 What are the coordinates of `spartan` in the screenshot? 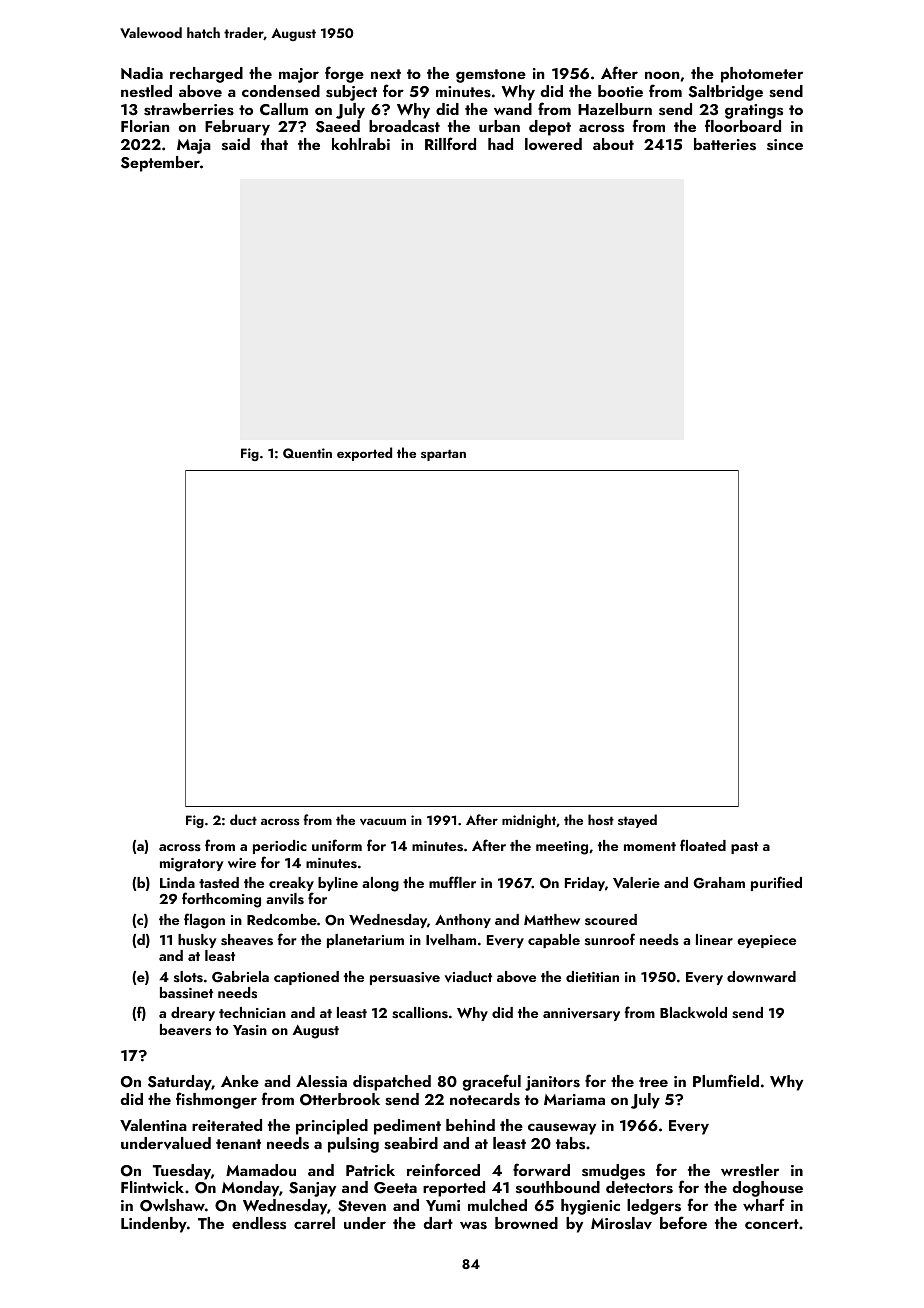 It's located at (443, 455).
